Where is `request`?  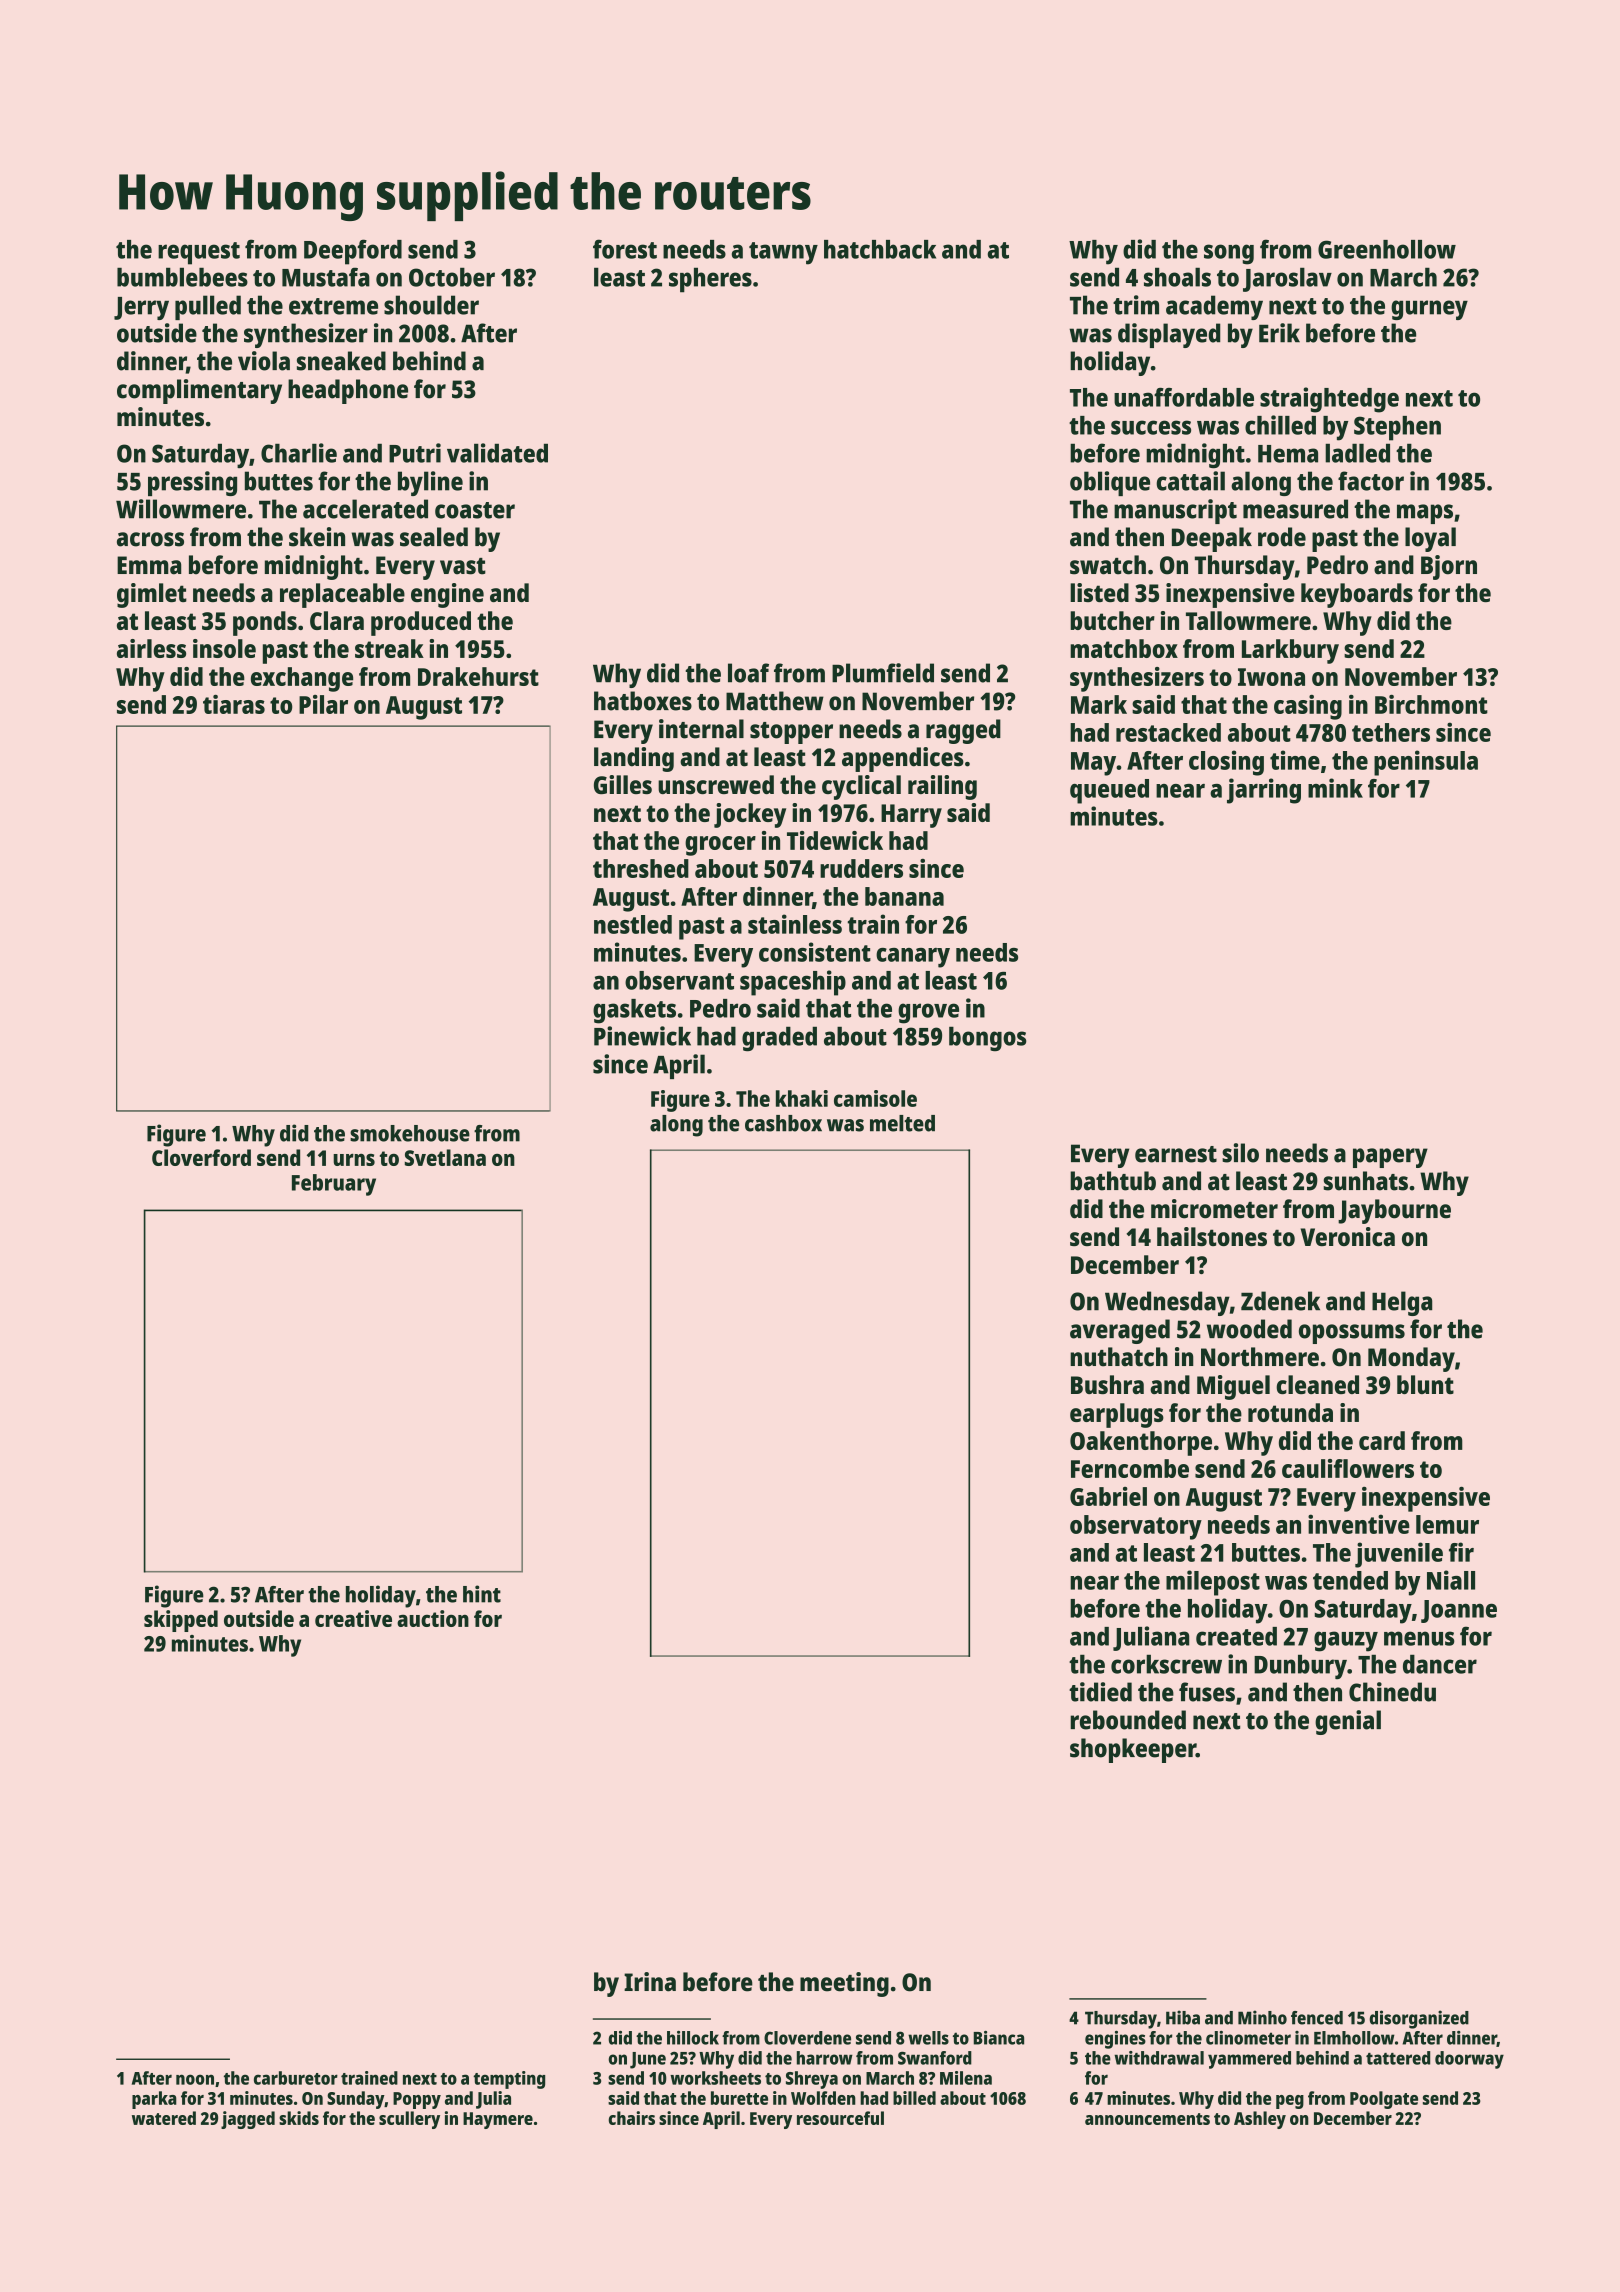 request is located at coordinates (199, 253).
